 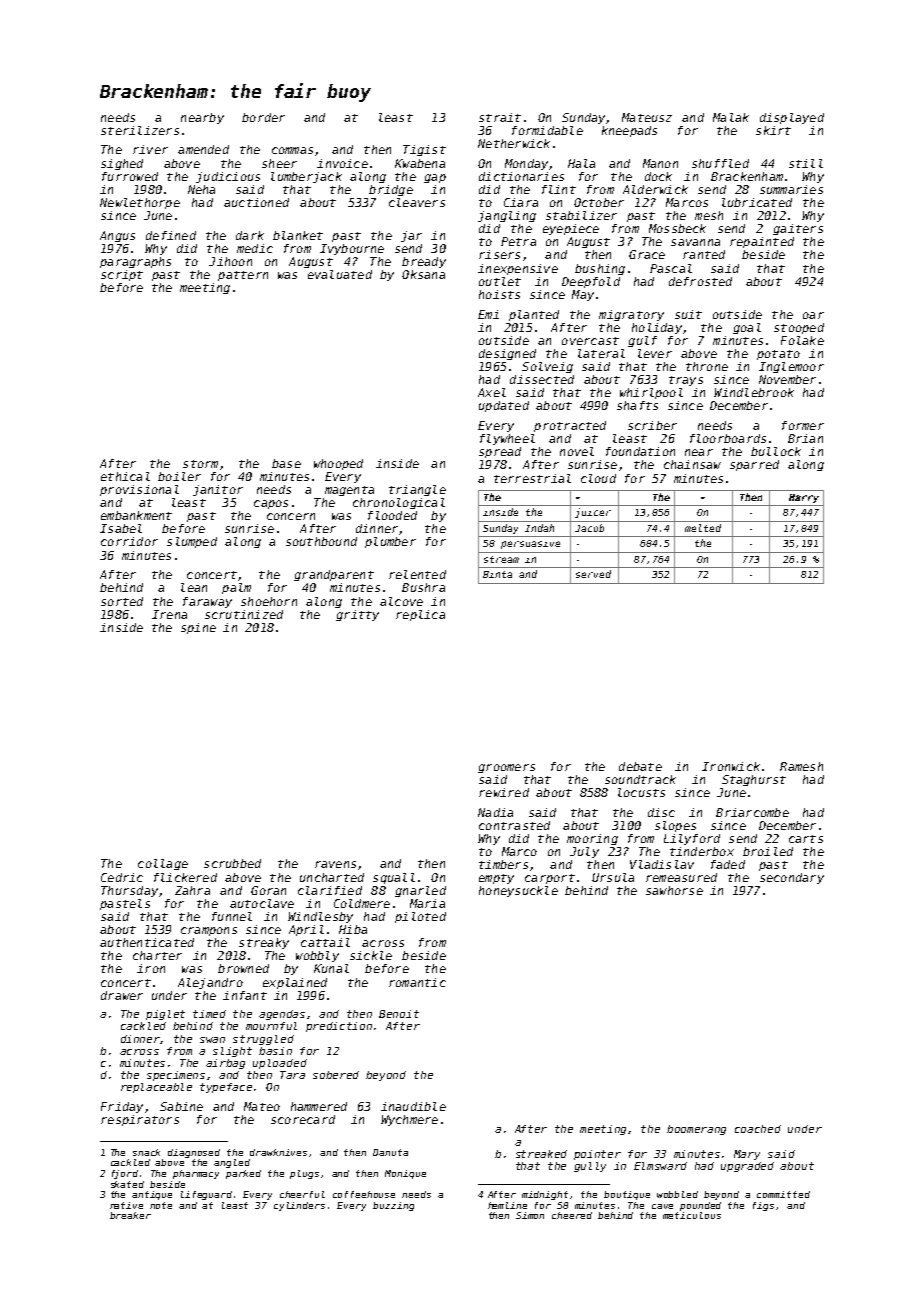 What do you see at coordinates (198, 628) in the screenshot?
I see `spine` at bounding box center [198, 628].
